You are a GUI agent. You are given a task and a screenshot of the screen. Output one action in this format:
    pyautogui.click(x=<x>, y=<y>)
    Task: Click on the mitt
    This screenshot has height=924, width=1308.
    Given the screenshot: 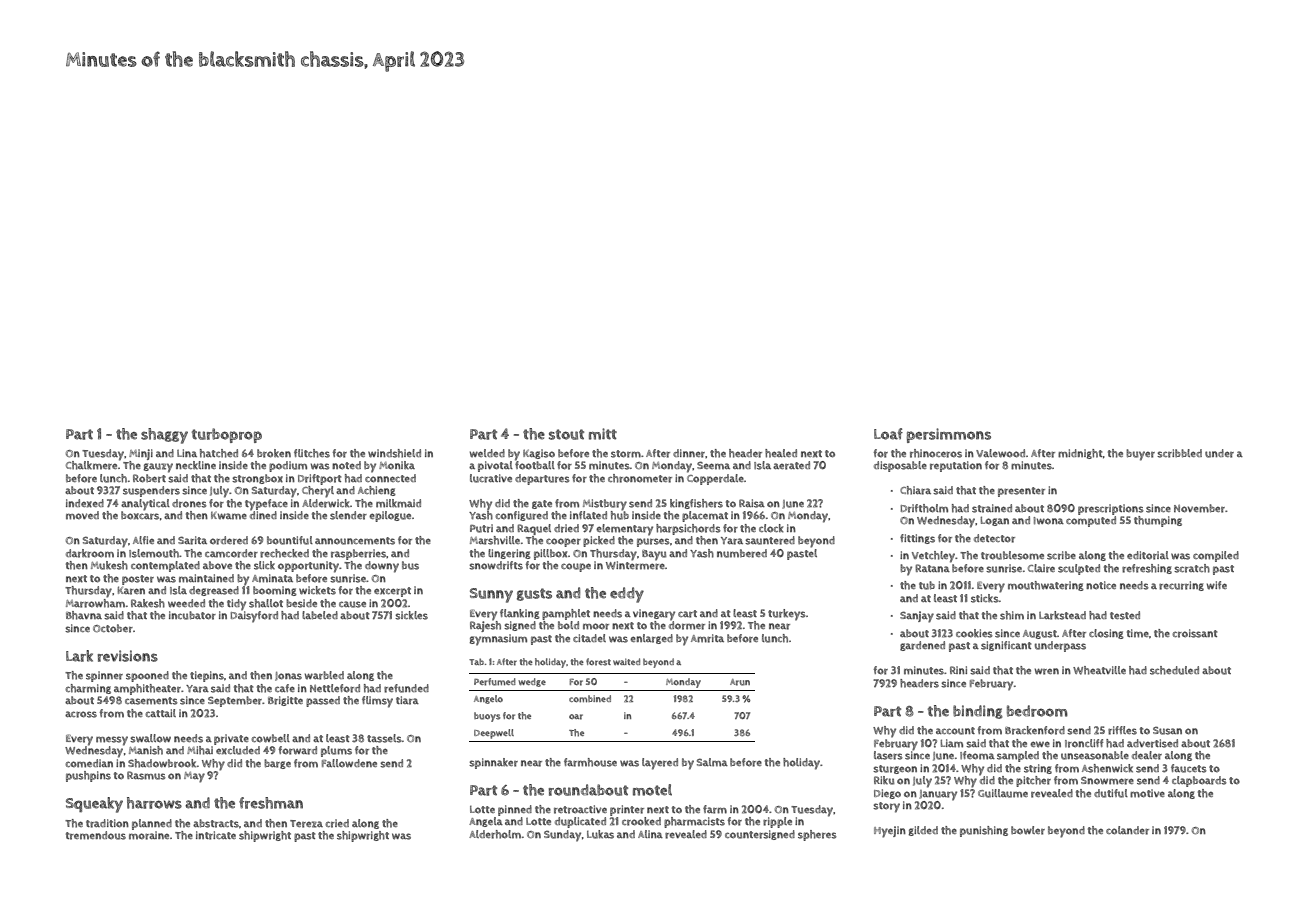 What is the action you would take?
    pyautogui.click(x=603, y=434)
